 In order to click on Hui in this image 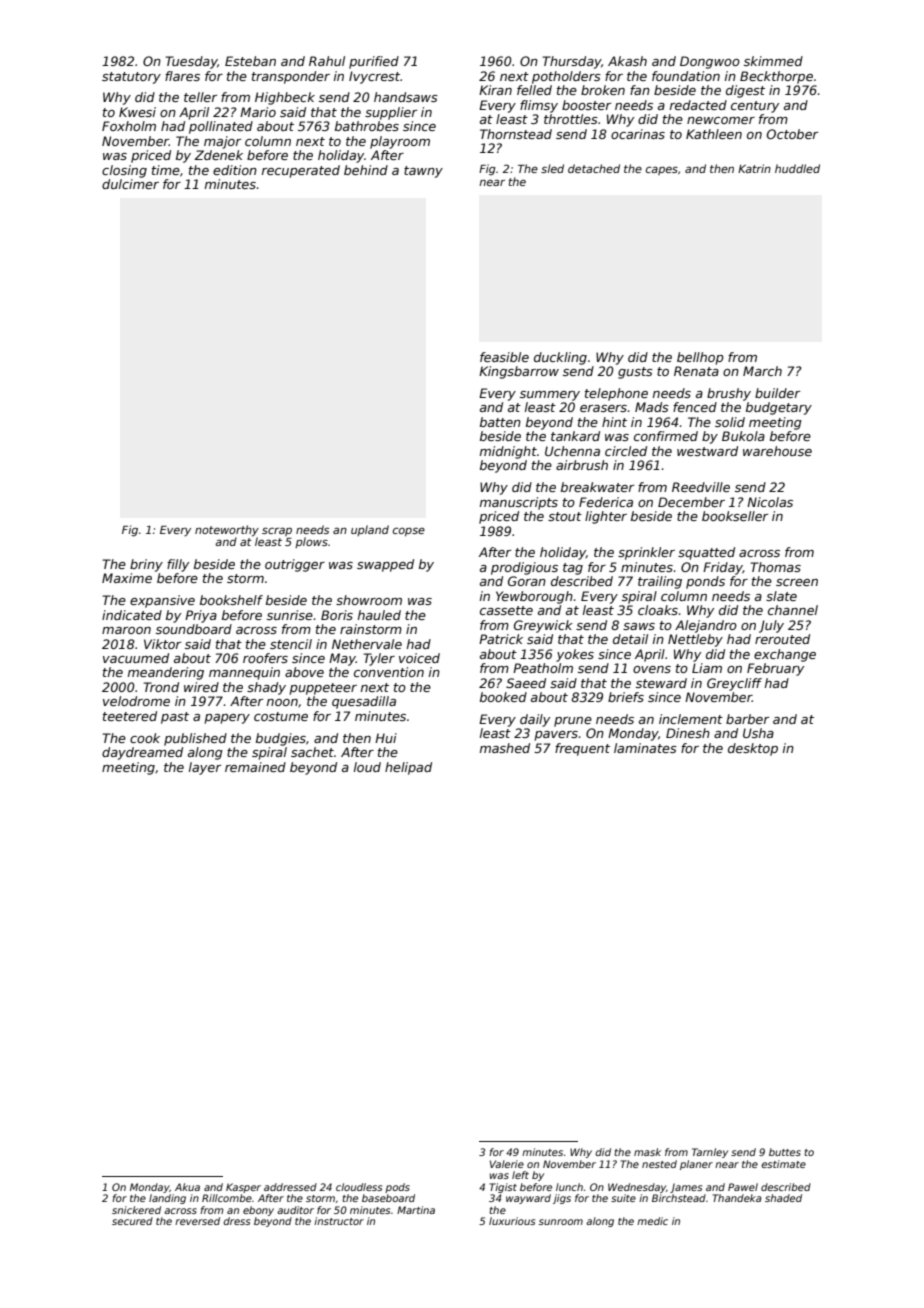, I will do `click(386, 738)`.
